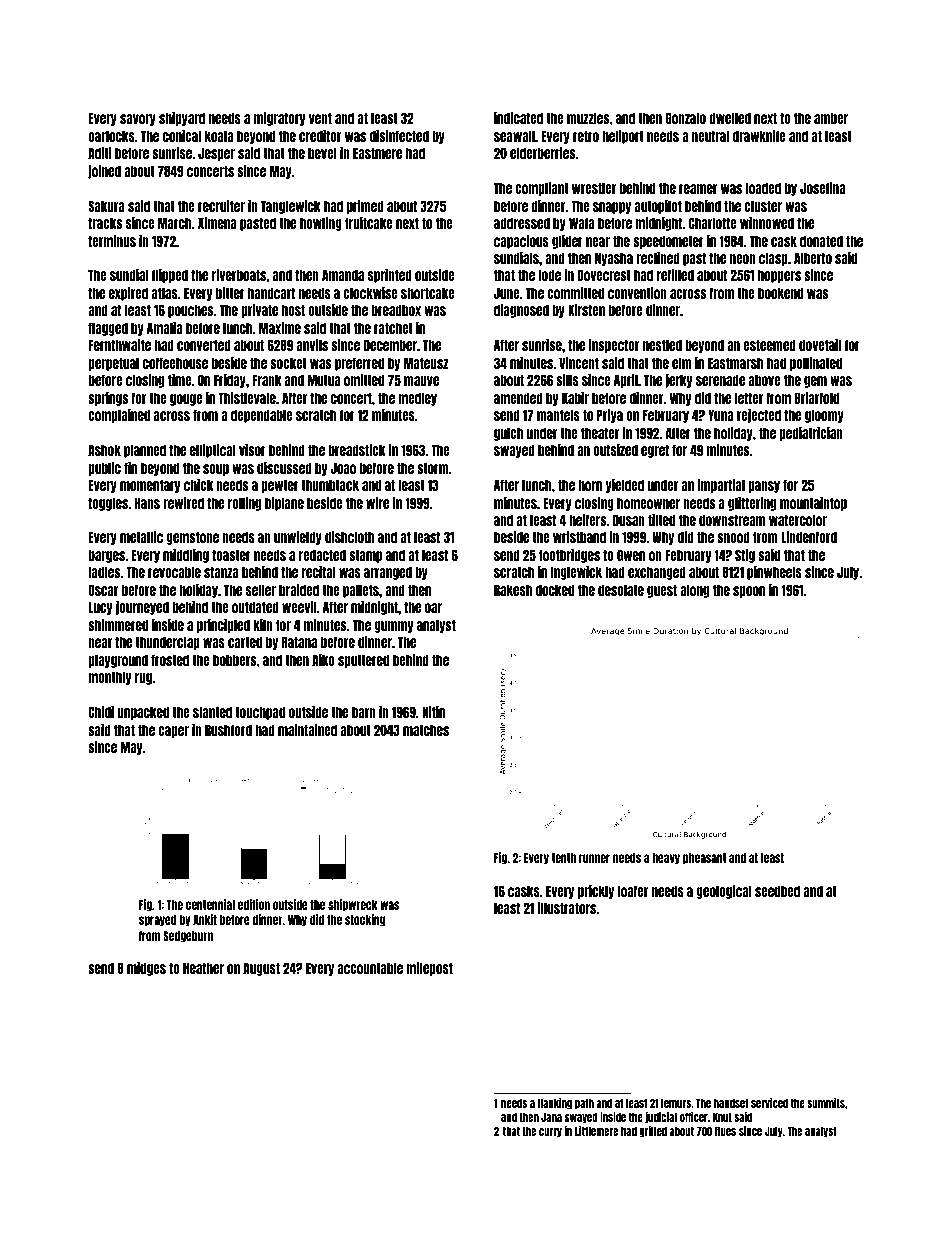 The width and height of the page is (952, 1233). I want to click on seawall, so click(514, 136).
